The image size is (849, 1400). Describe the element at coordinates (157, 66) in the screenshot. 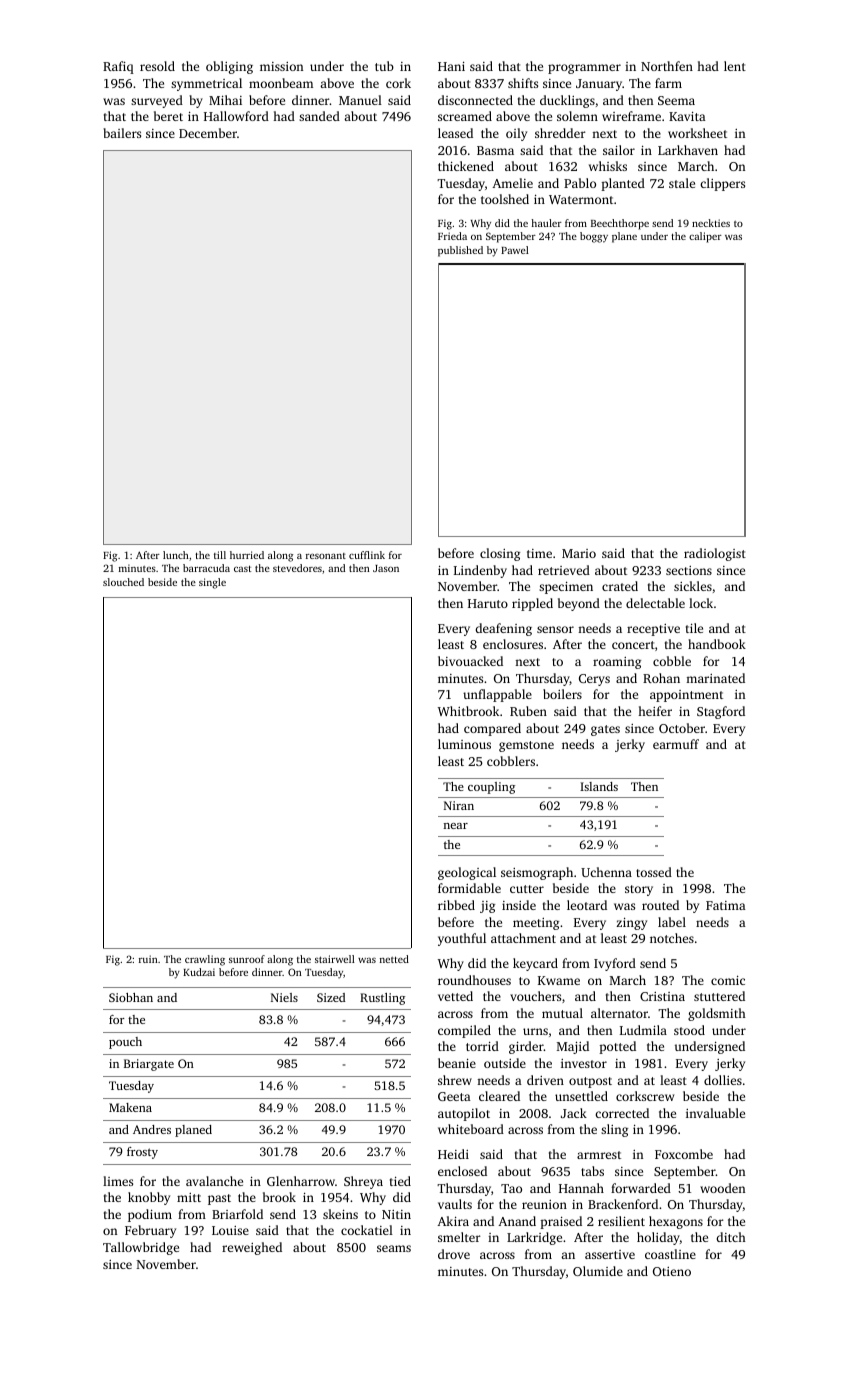

I see `resold` at that location.
